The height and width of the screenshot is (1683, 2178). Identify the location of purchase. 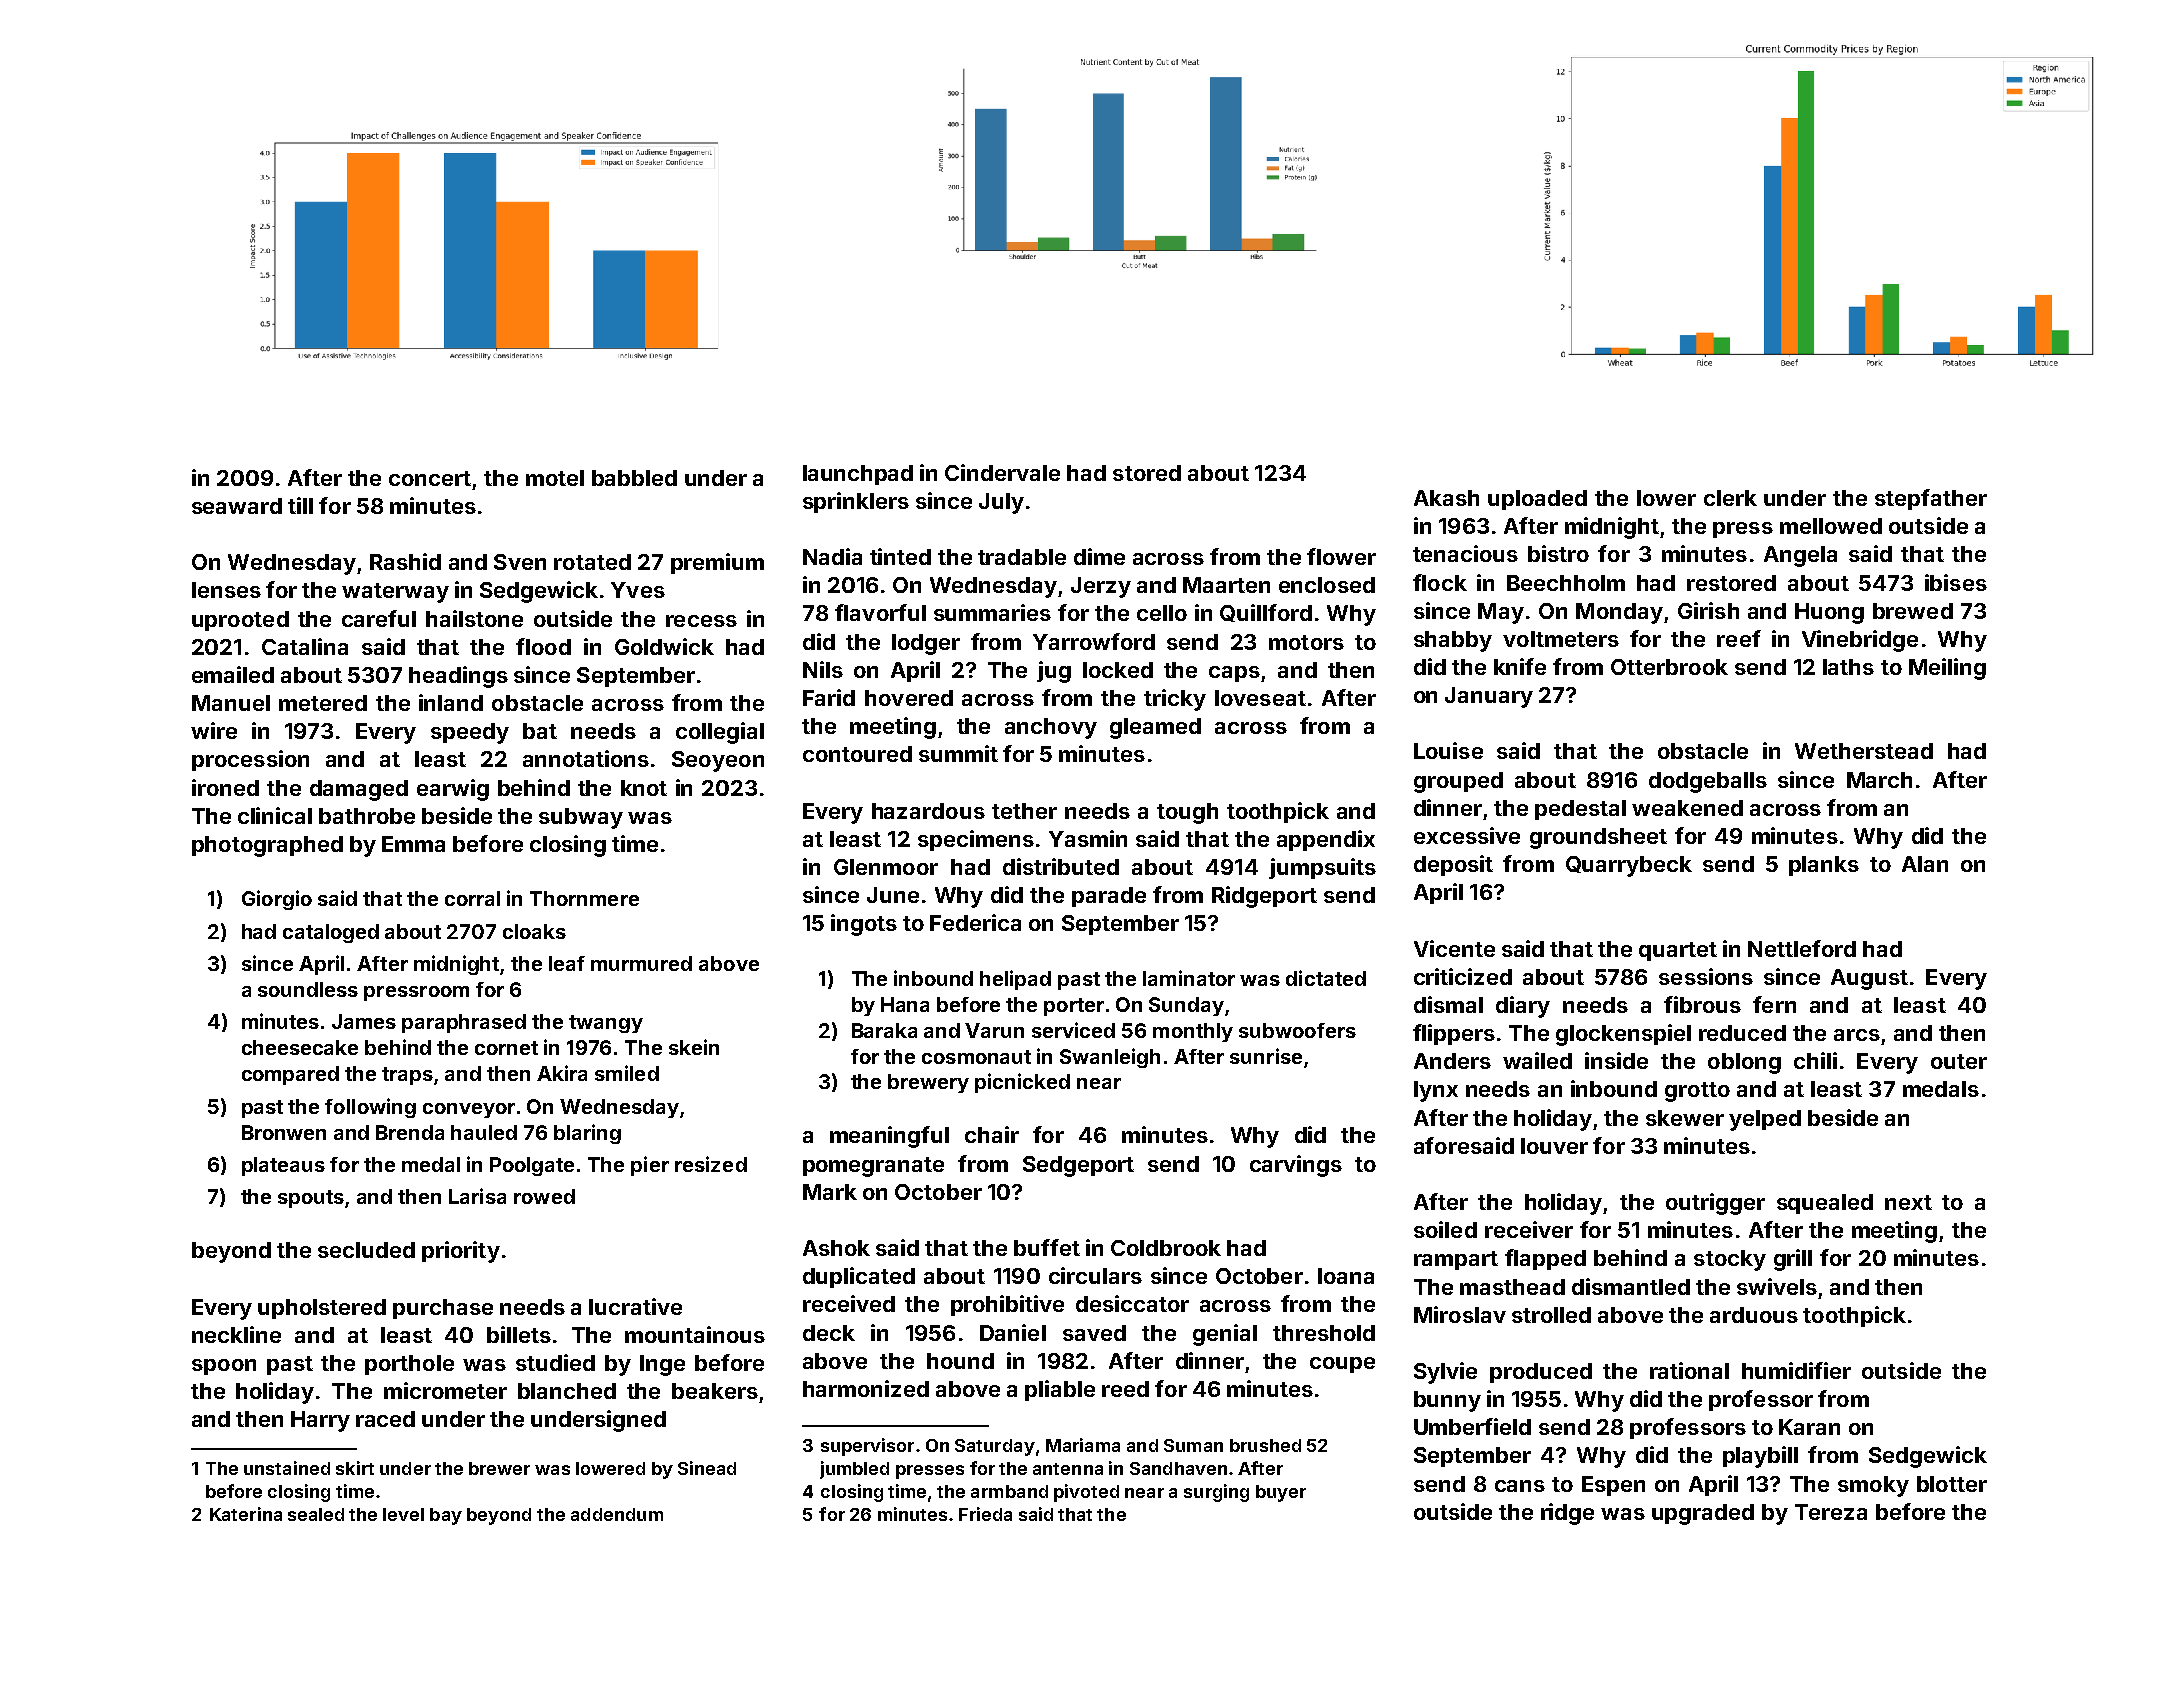
(443, 1309).
